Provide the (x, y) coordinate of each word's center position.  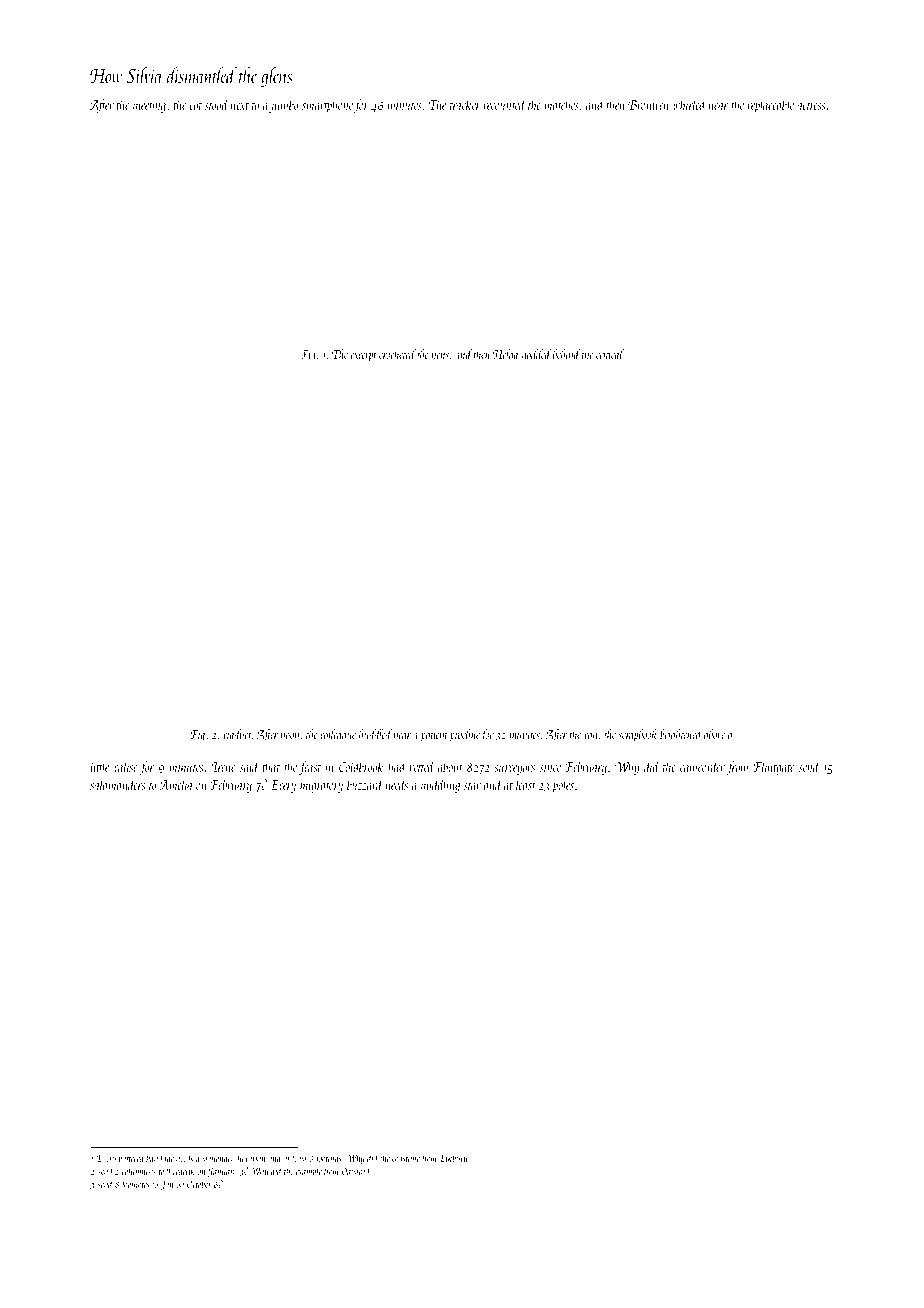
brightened (681, 735)
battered (131, 1158)
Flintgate (774, 768)
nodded (537, 354)
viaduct (237, 734)
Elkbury (453, 1158)
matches (561, 104)
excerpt (364, 357)
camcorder (702, 766)
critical (610, 354)
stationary (218, 1159)
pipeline (465, 735)
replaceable (770, 106)
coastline (406, 1158)
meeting (149, 106)
